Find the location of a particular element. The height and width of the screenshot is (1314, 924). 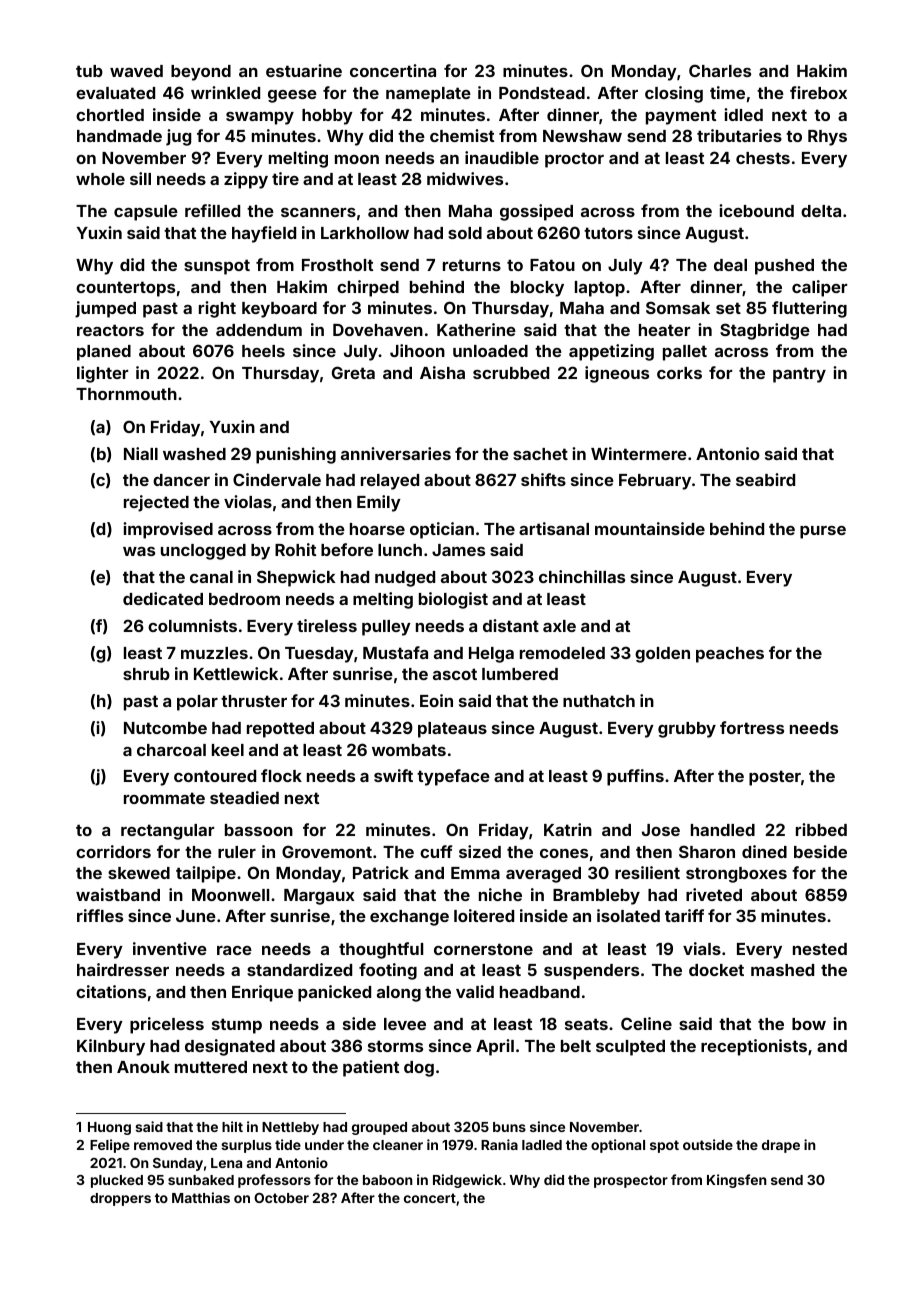

dog is located at coordinates (419, 1069).
